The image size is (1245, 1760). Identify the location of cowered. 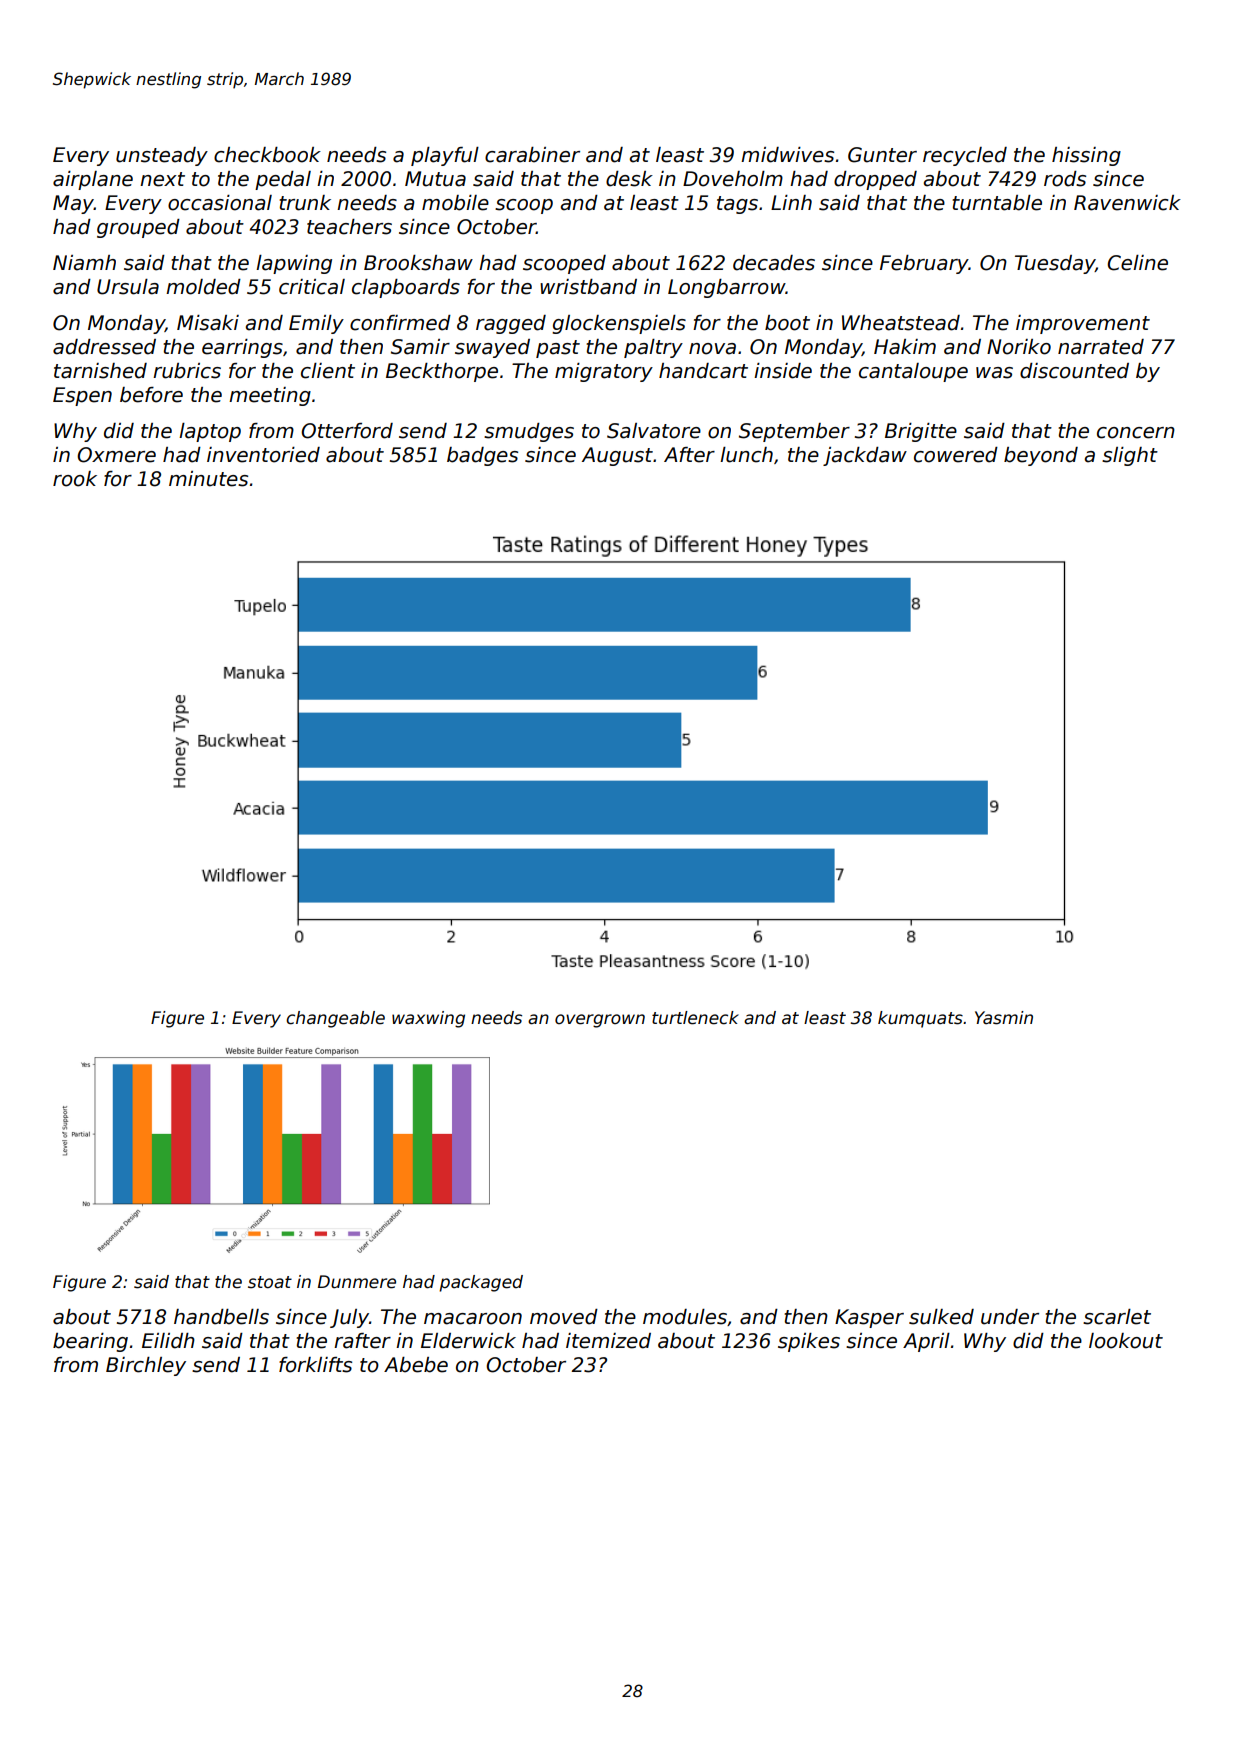
(956, 455).
